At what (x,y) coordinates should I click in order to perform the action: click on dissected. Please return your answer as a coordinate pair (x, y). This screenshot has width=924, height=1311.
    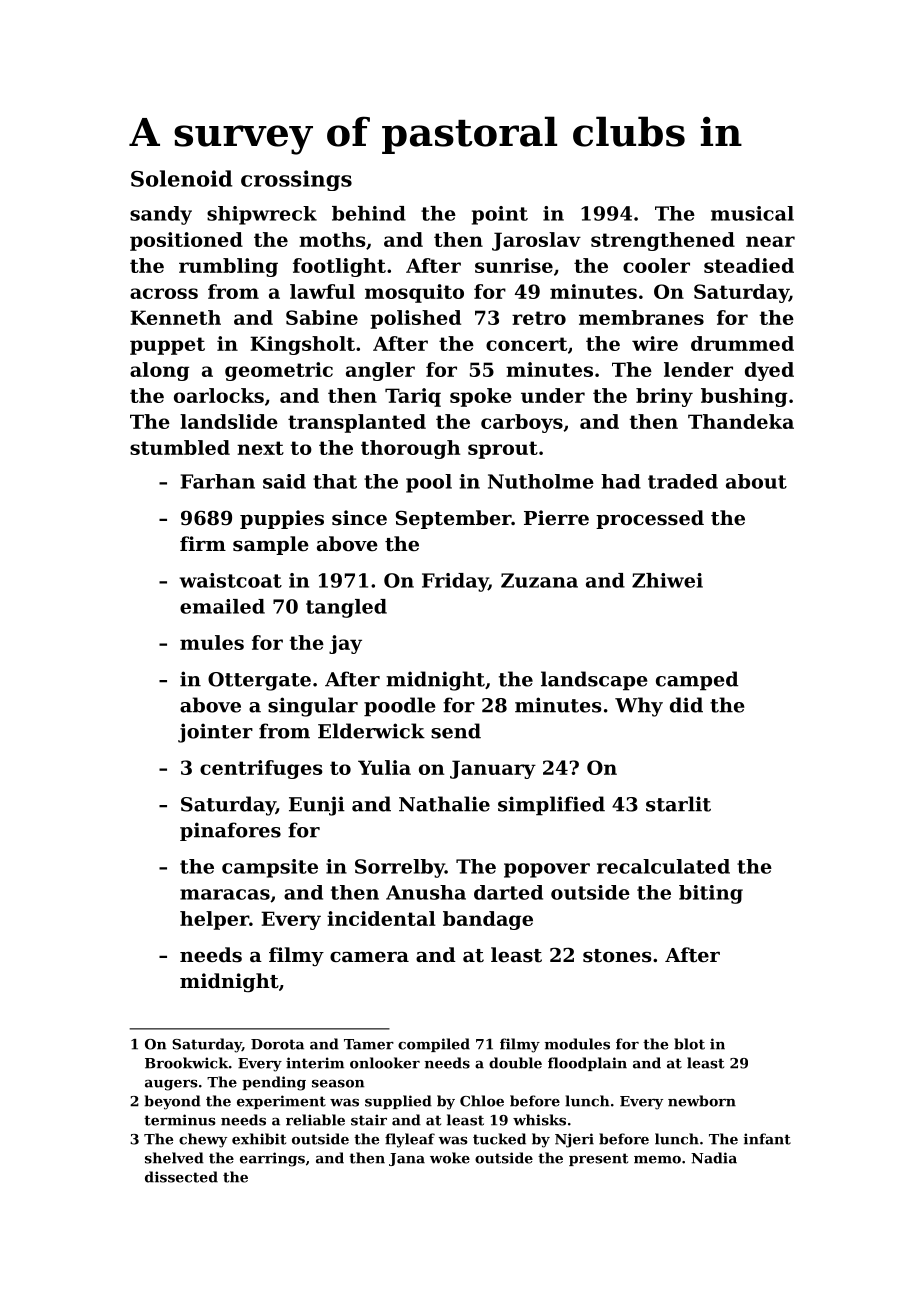
    Looking at the image, I should click on (181, 1177).
